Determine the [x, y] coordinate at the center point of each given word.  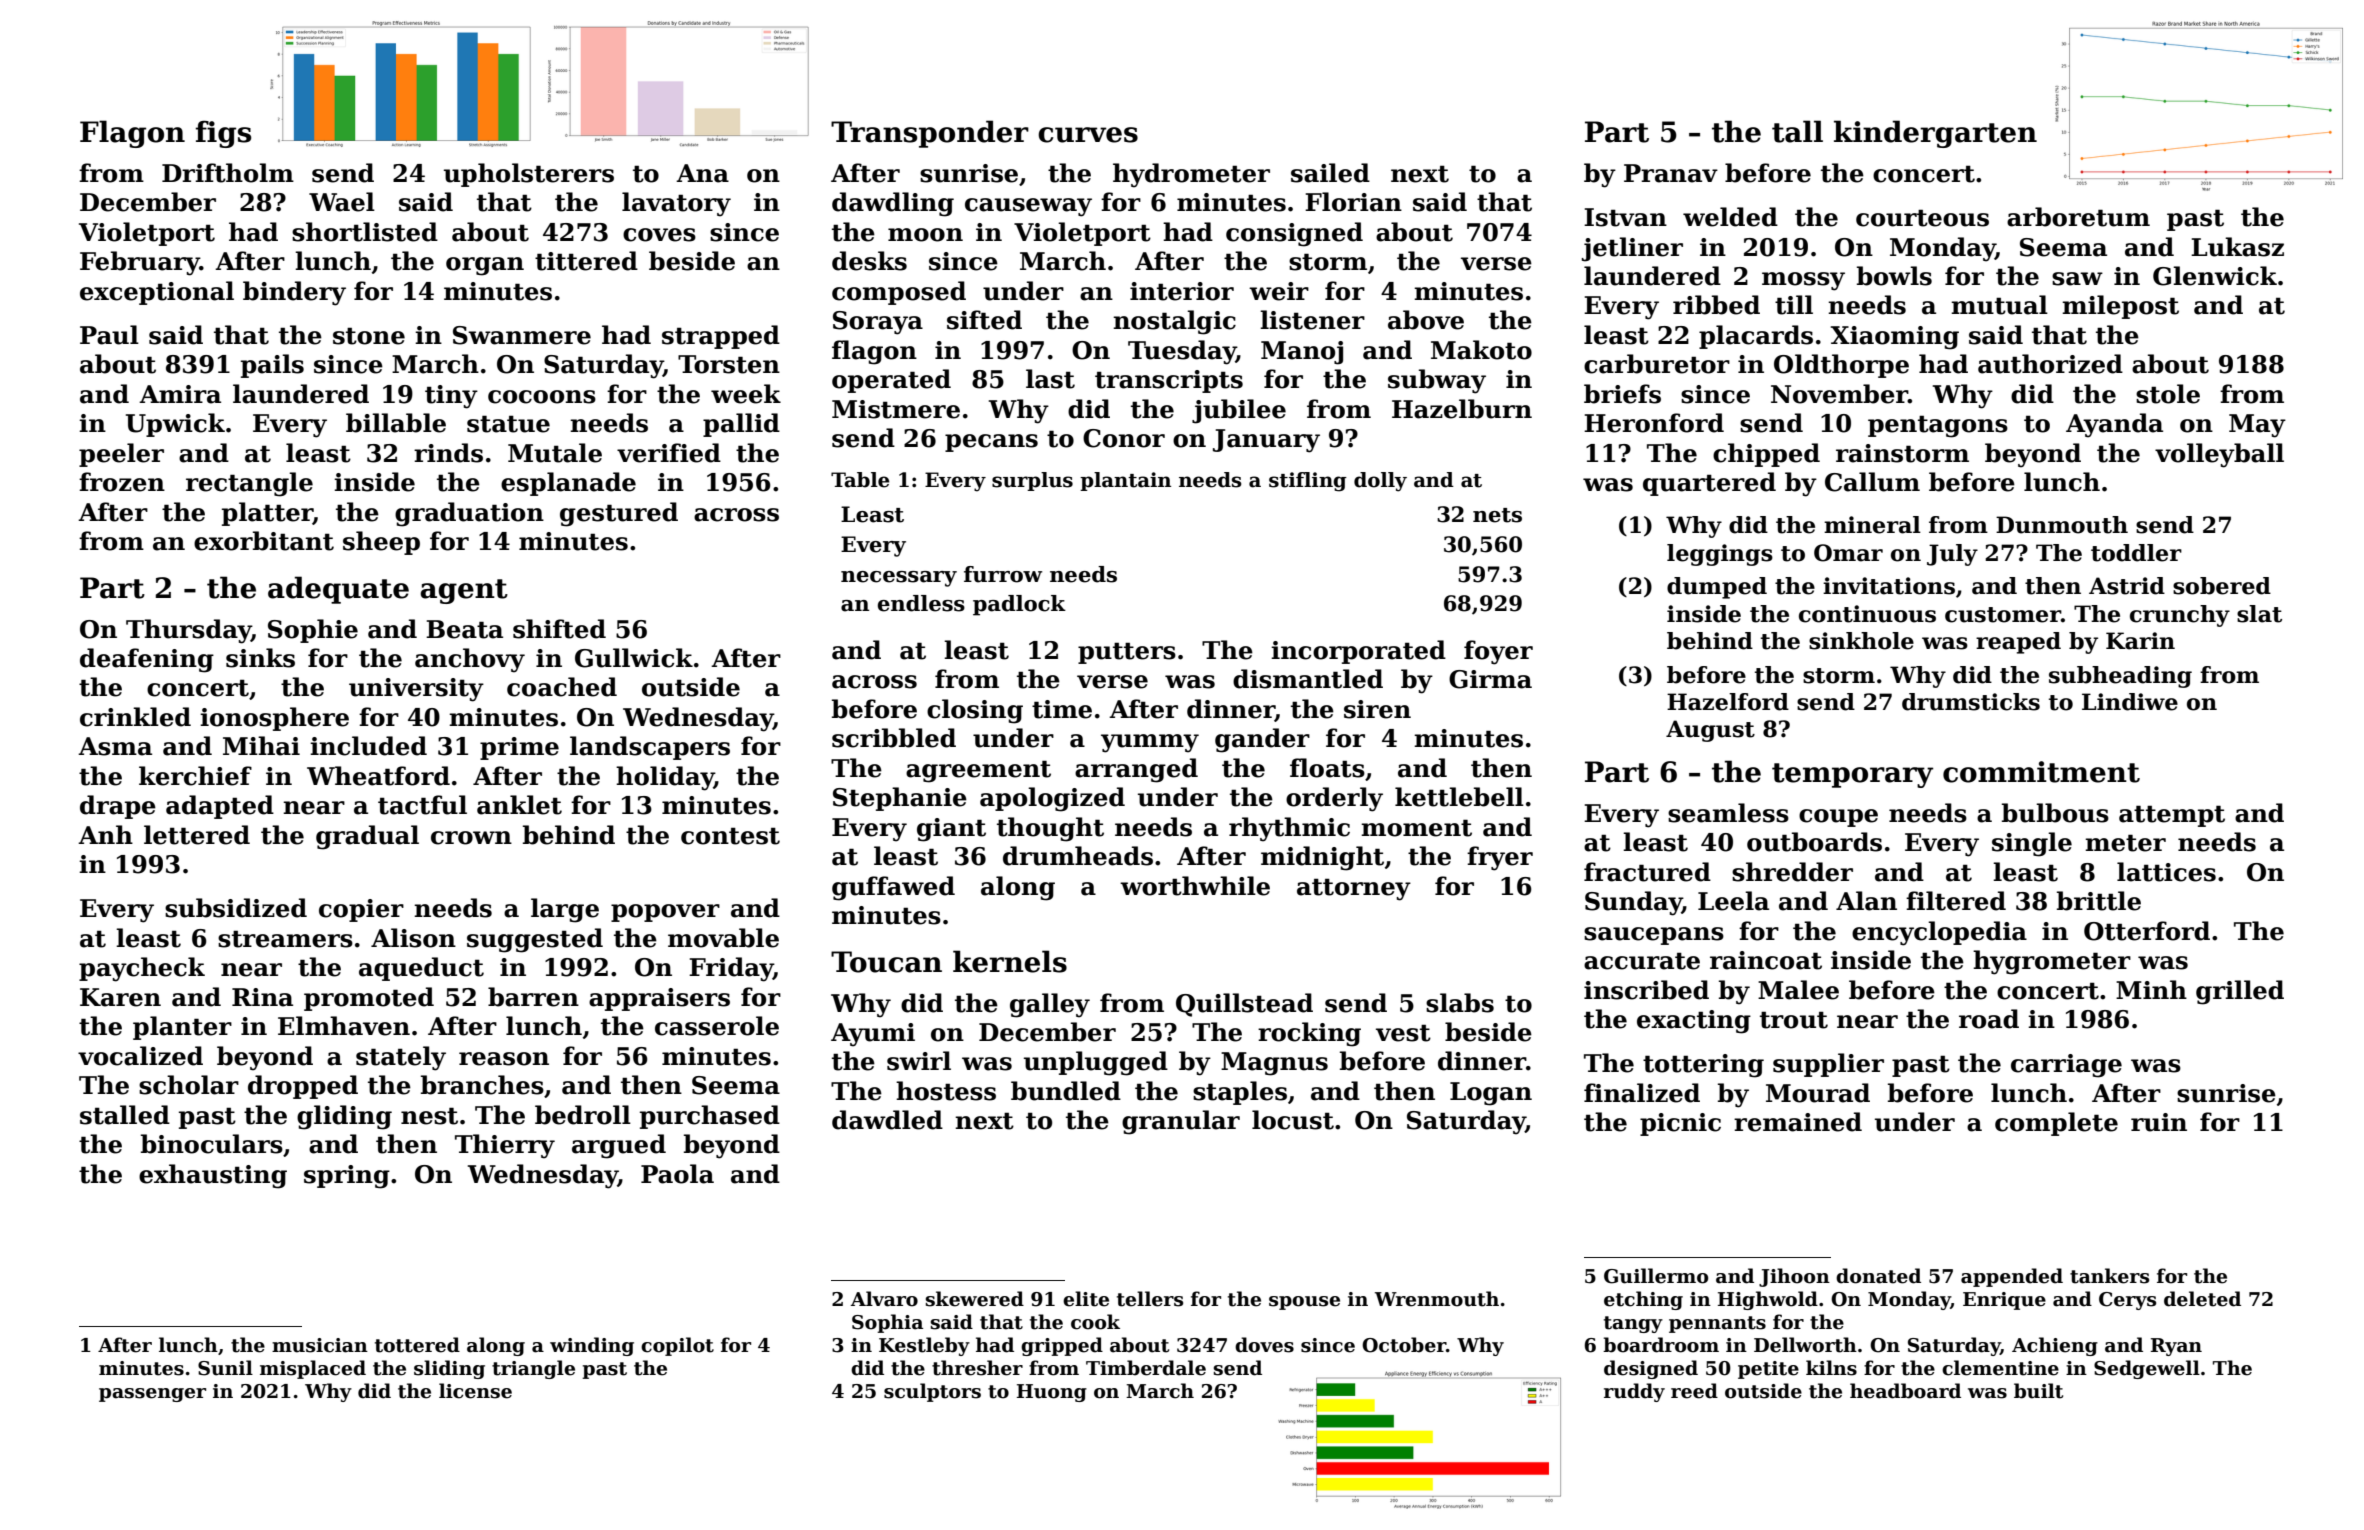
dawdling [893, 204]
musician [320, 1345]
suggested [535, 940]
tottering [1703, 1066]
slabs [1460, 1003]
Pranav [1671, 173]
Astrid [2127, 586]
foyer [1498, 652]
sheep [381, 543]
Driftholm [228, 173]
